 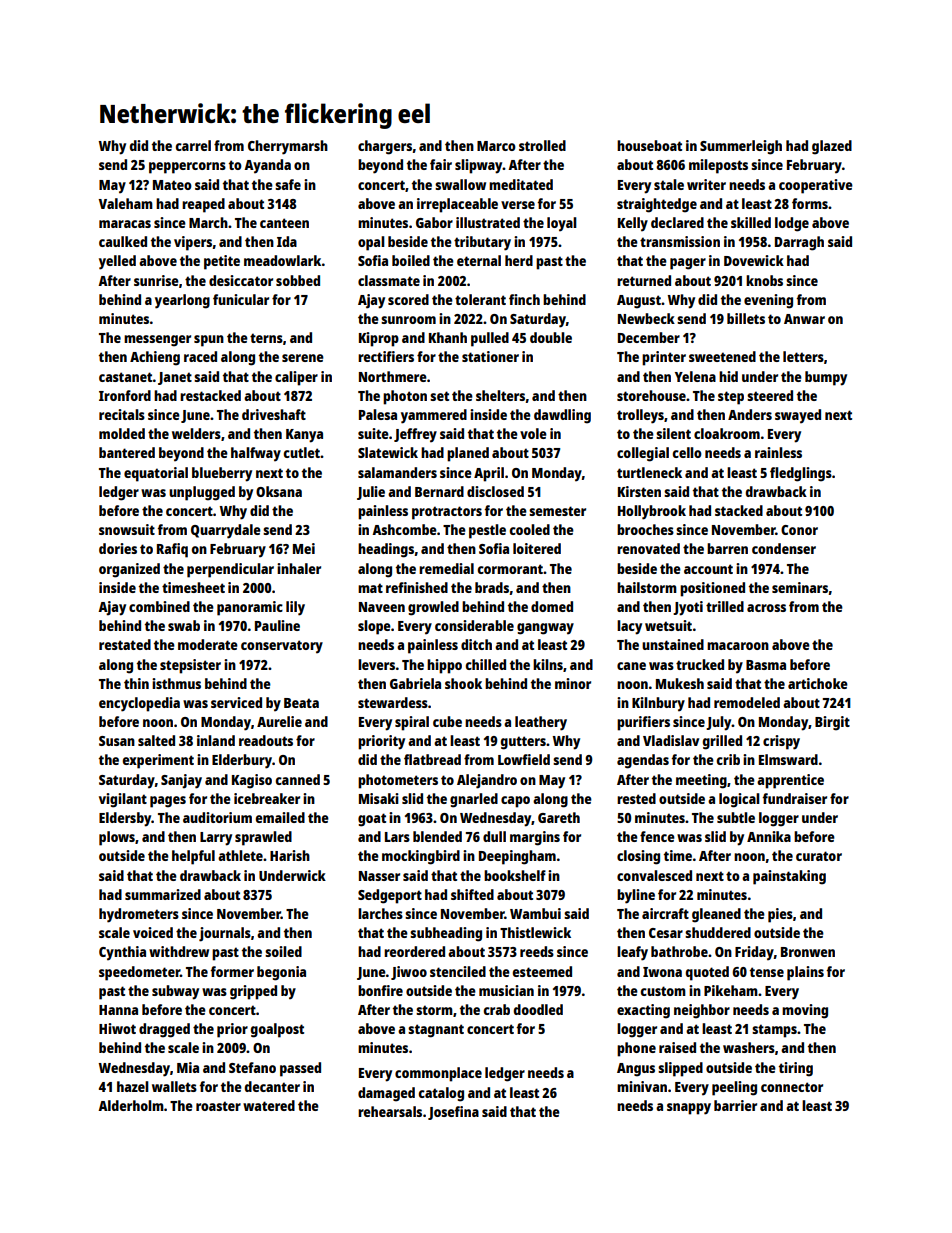 What do you see at coordinates (129, 570) in the document?
I see `organized` at bounding box center [129, 570].
